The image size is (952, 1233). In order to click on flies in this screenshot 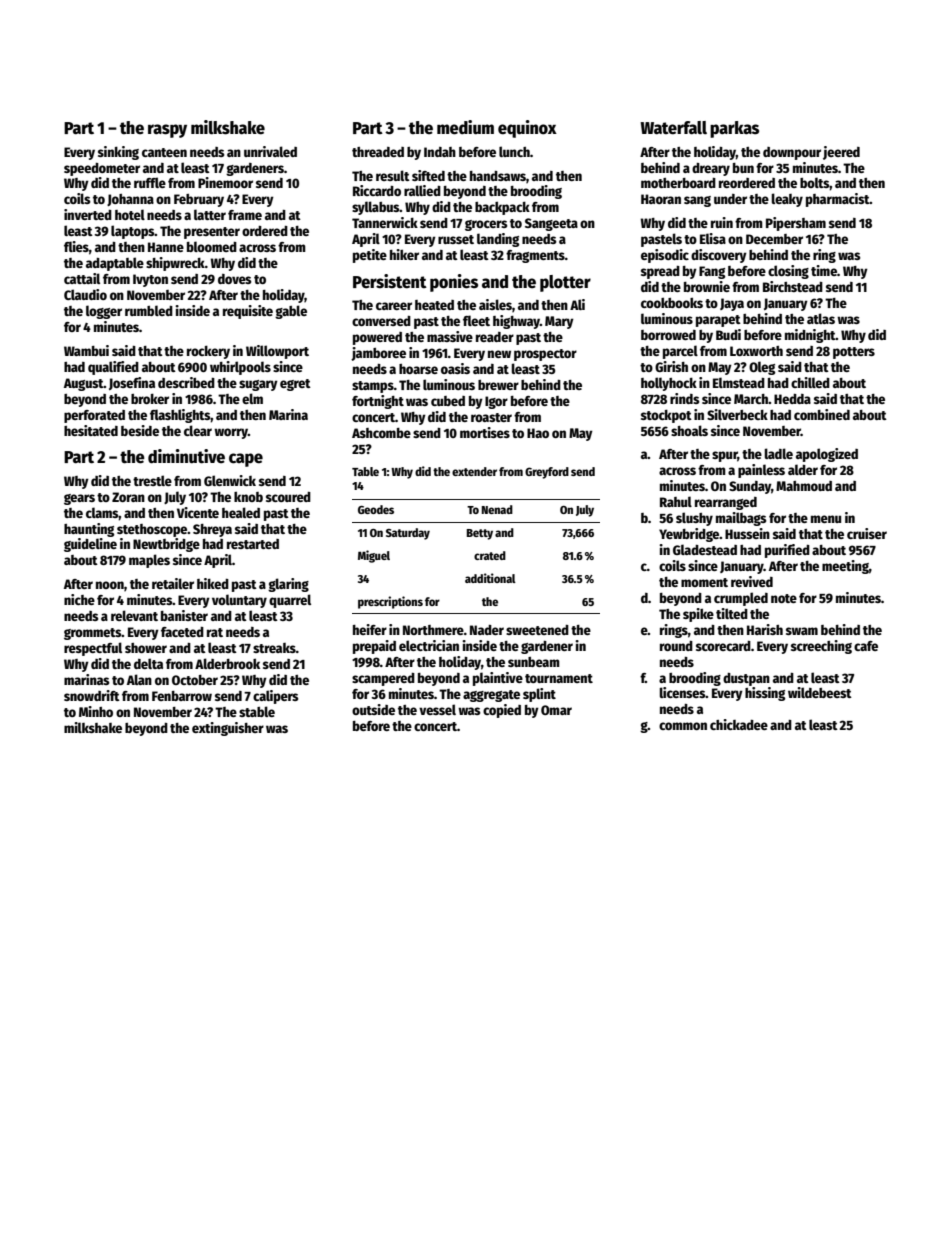, I will do `click(76, 246)`.
